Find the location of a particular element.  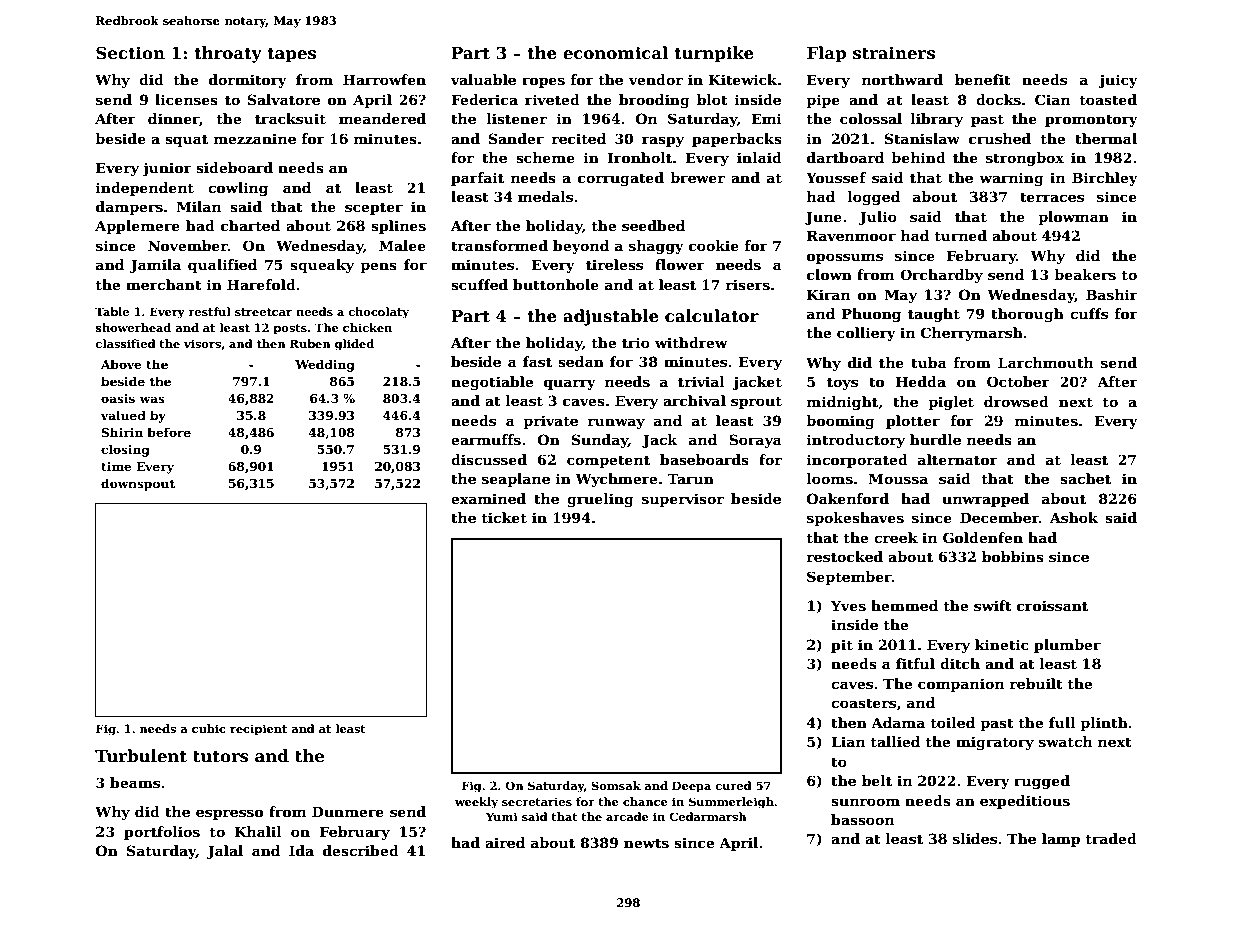

withdrew is located at coordinates (691, 342).
